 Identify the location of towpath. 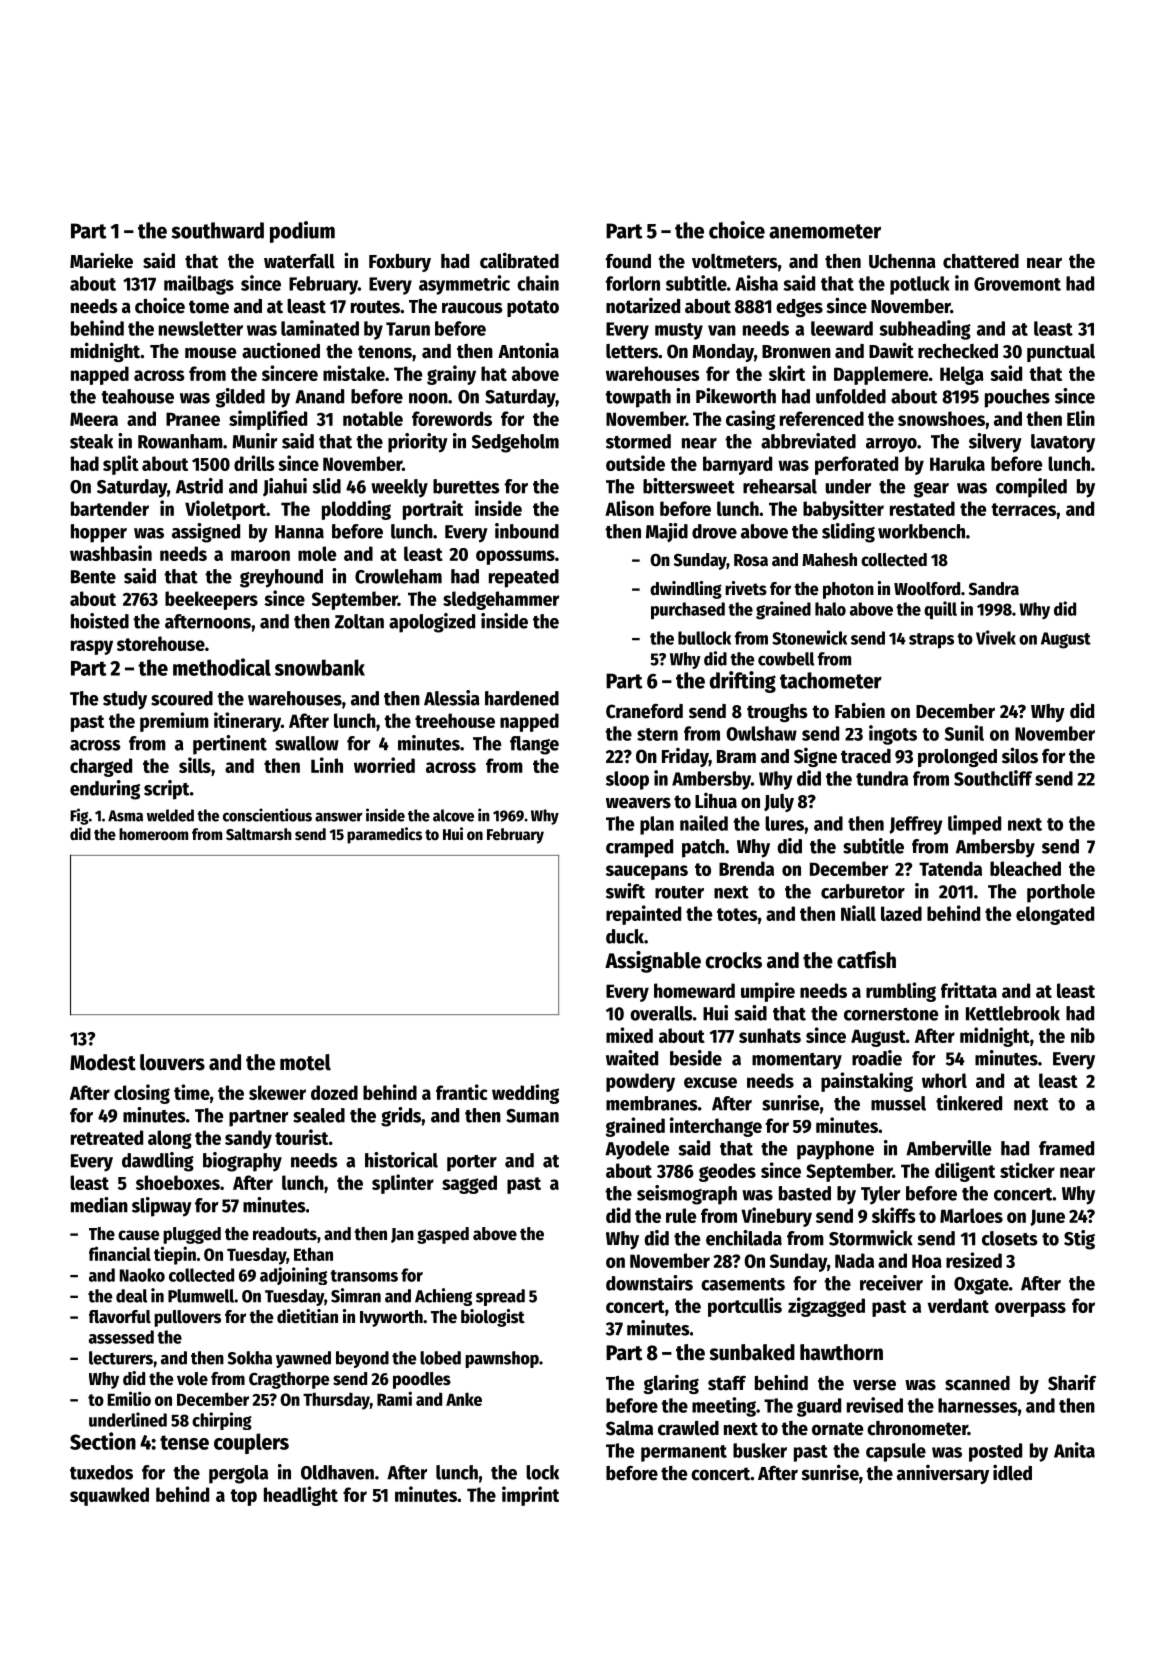
(638, 398).
